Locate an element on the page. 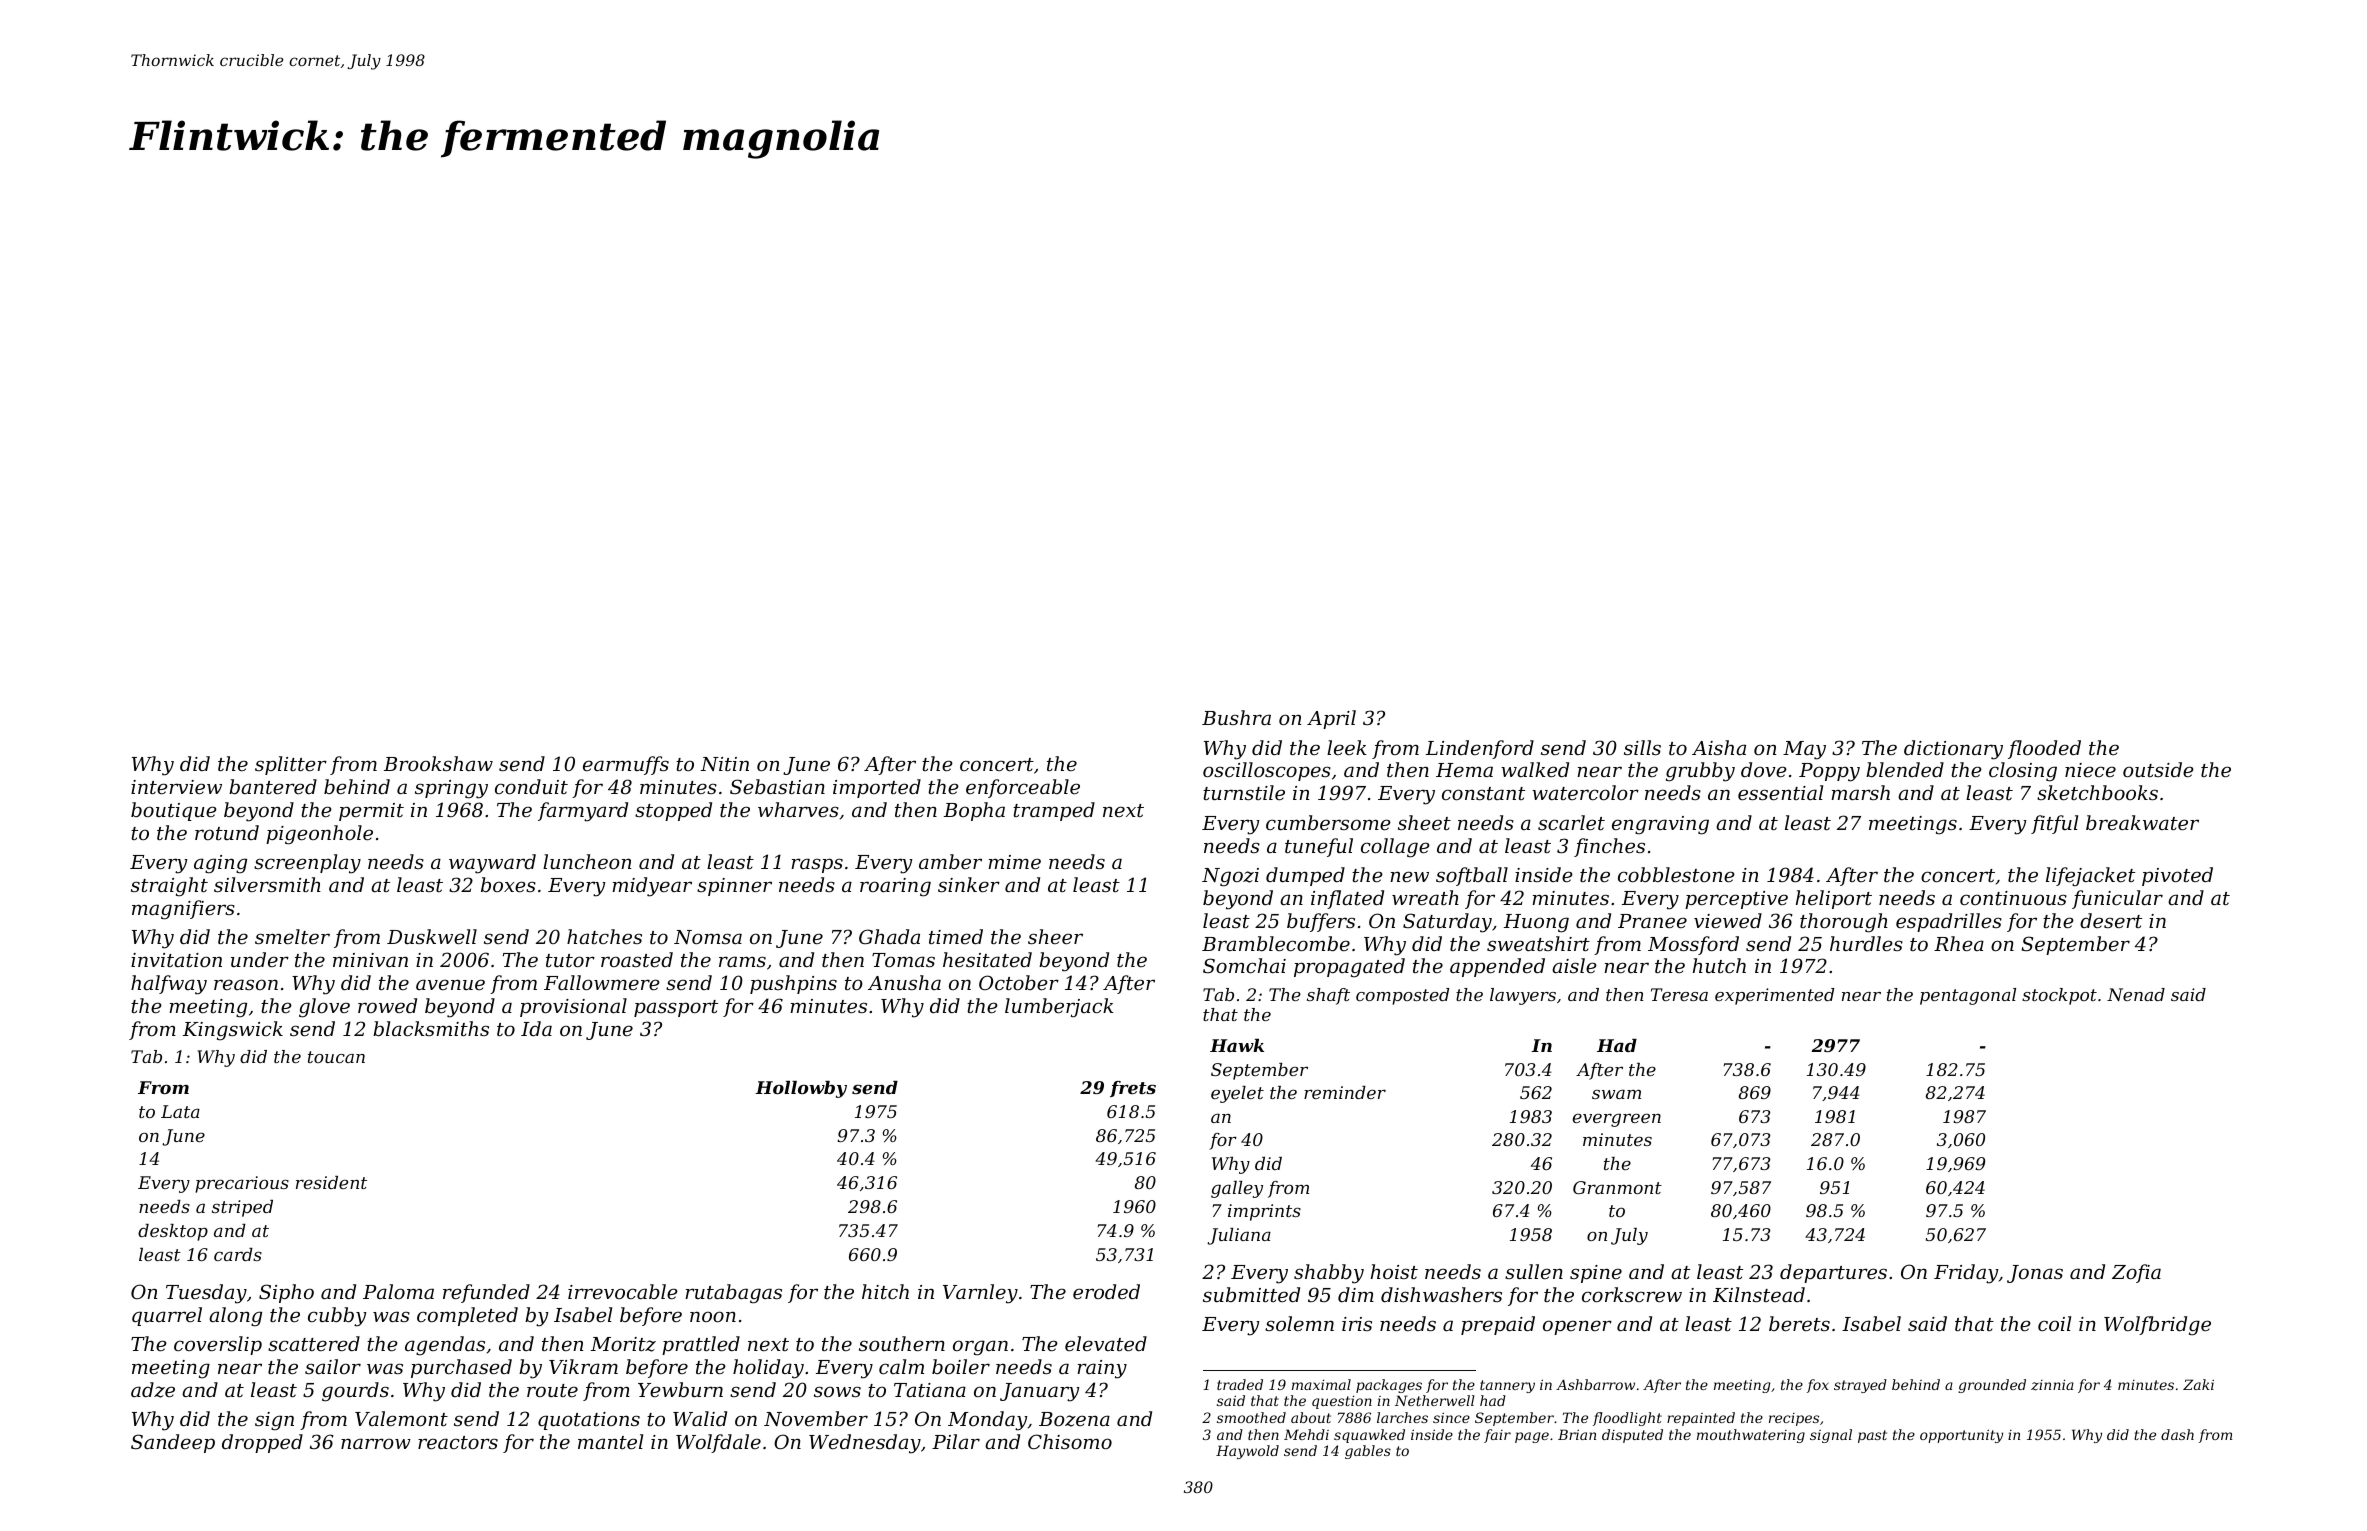  Nitin is located at coordinates (724, 764).
